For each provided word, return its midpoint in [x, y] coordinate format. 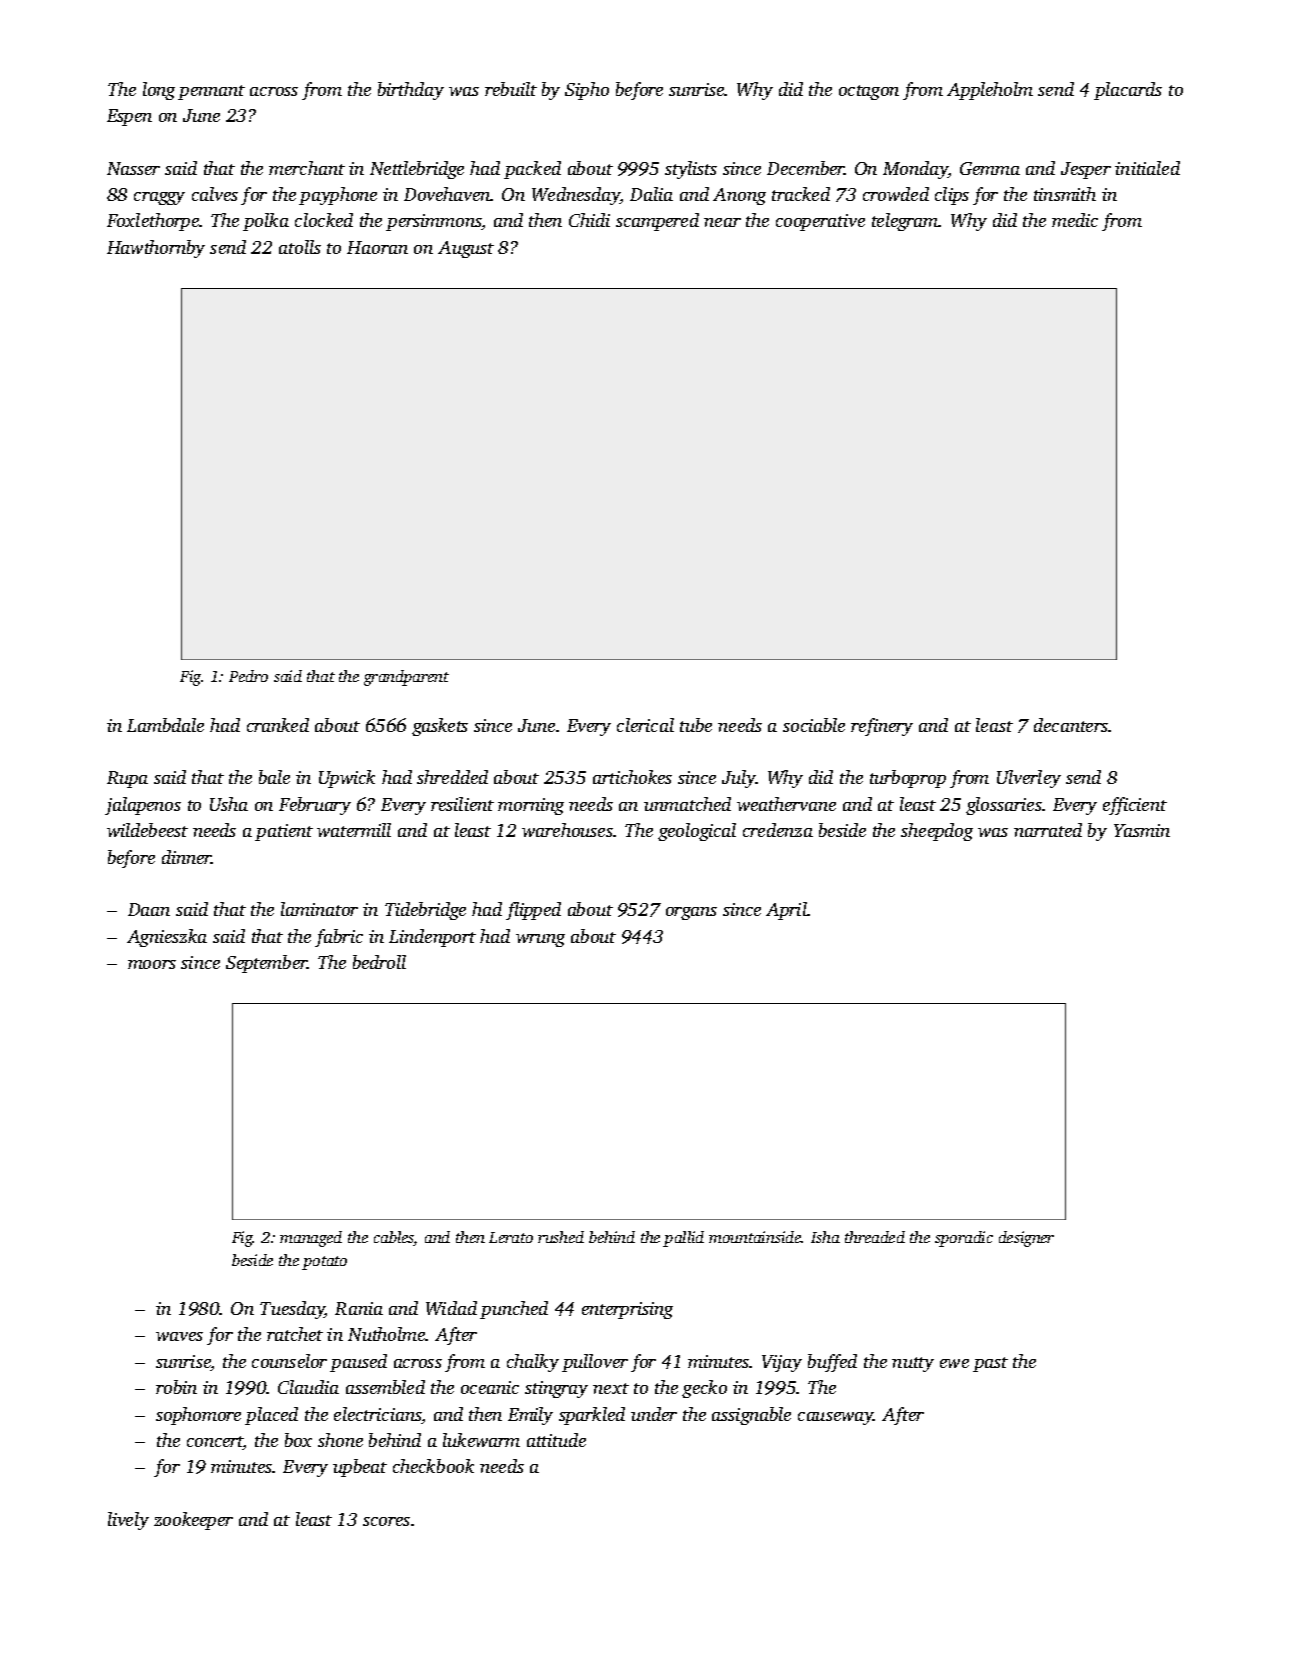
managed [311, 1239]
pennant [211, 92]
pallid [683, 1239]
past [990, 1364]
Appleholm [990, 91]
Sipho [587, 91]
